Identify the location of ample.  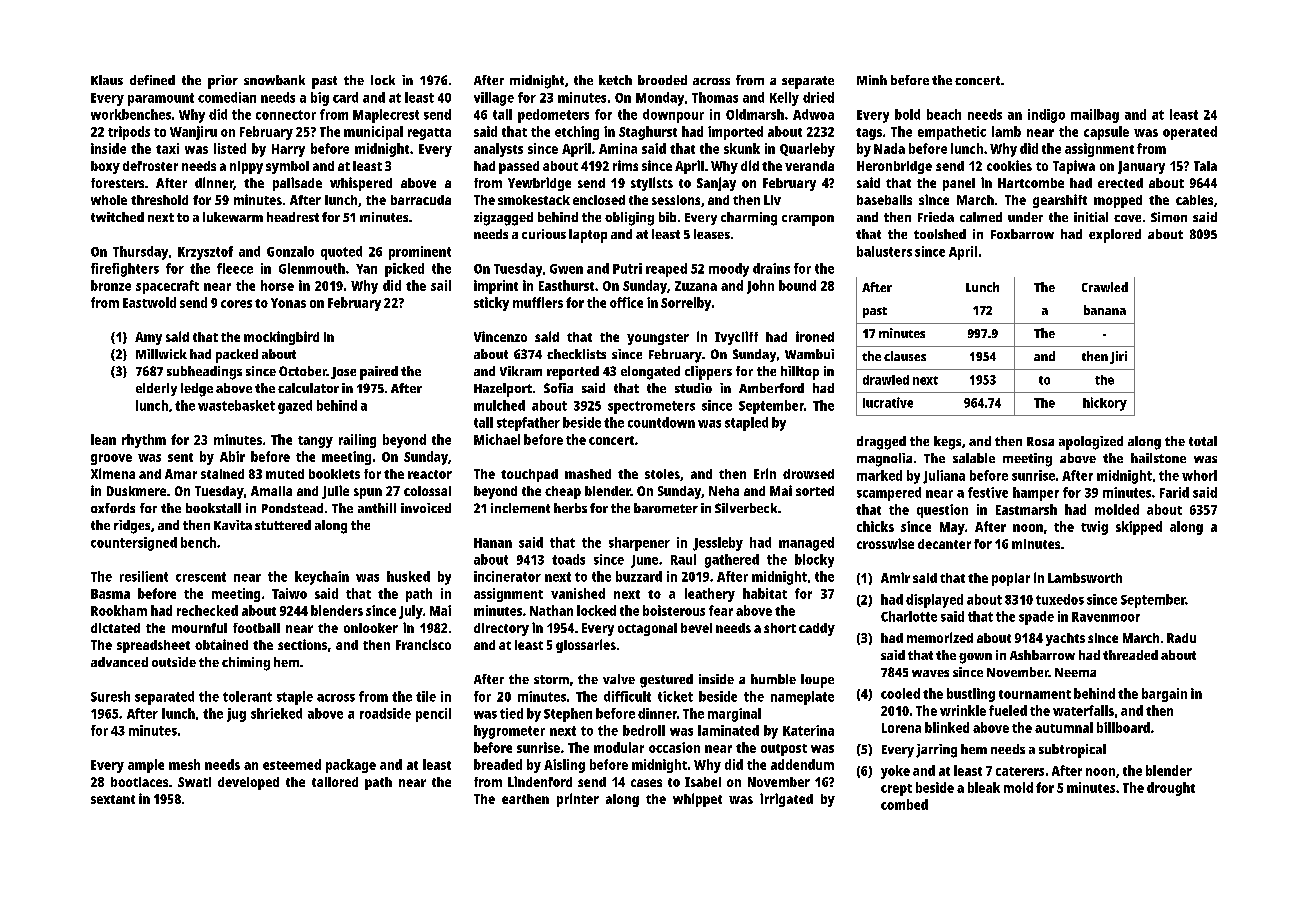
(146, 766).
